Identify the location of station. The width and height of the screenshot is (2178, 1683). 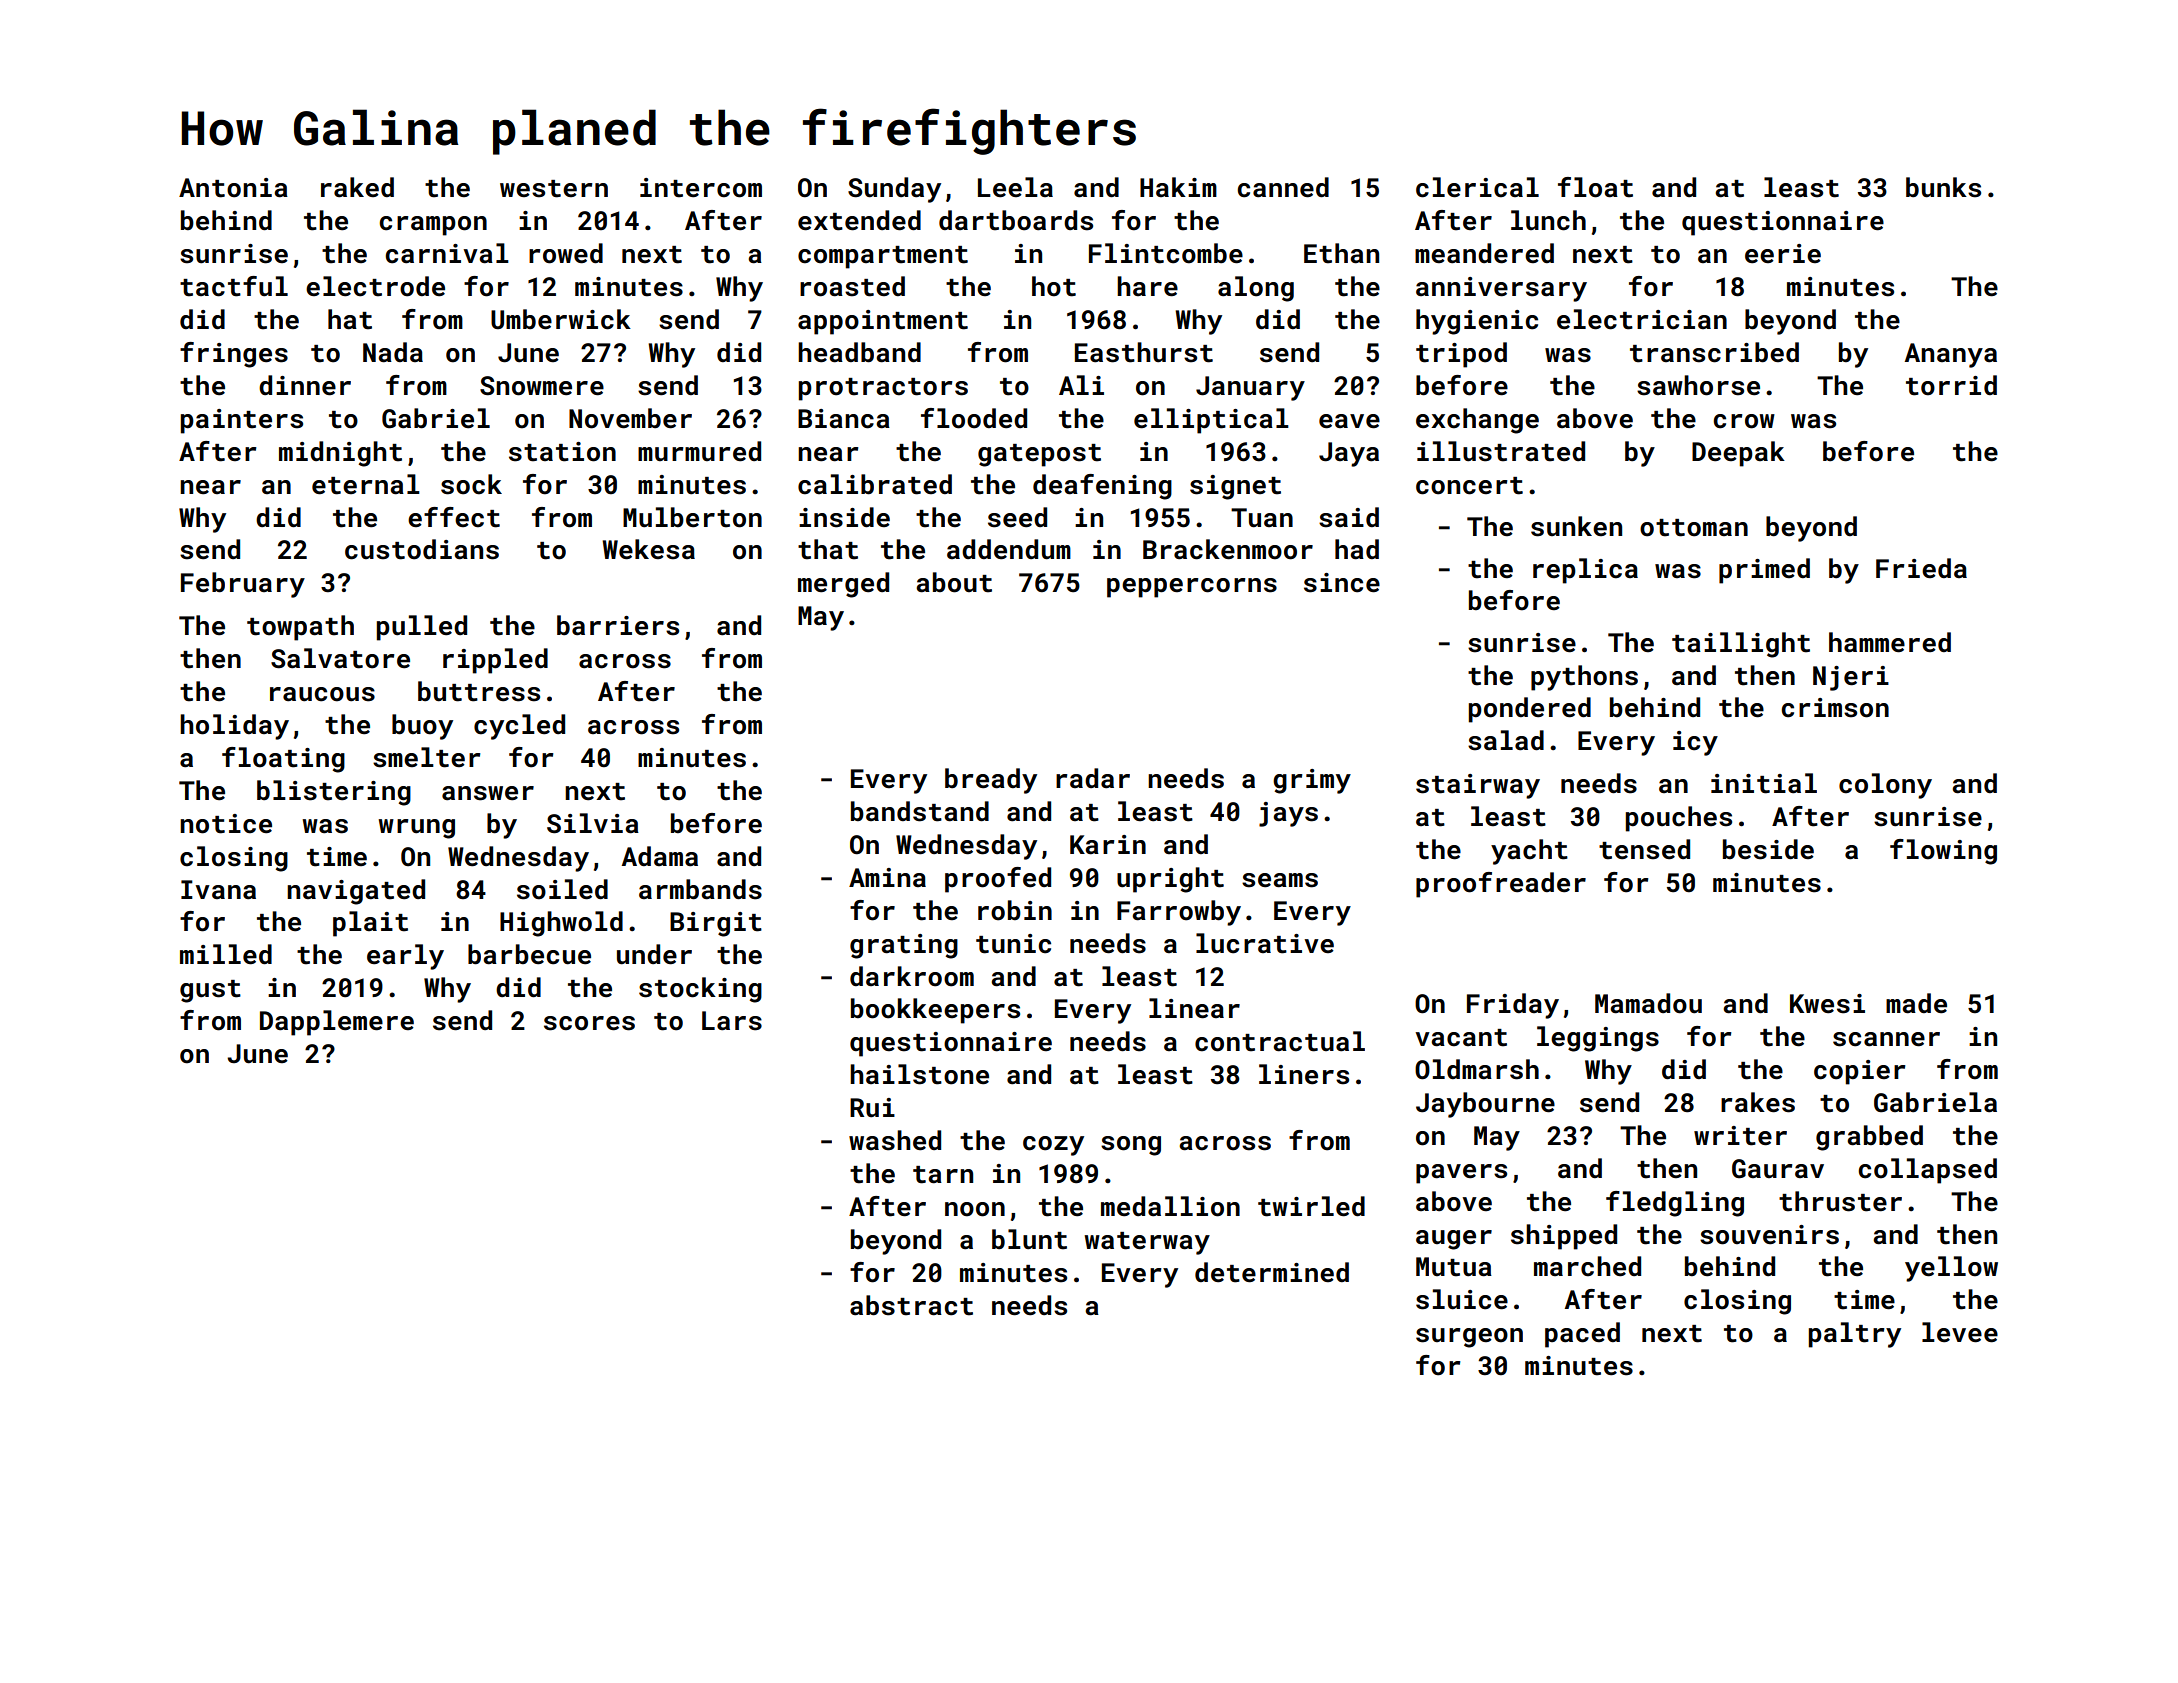
(562, 452).
